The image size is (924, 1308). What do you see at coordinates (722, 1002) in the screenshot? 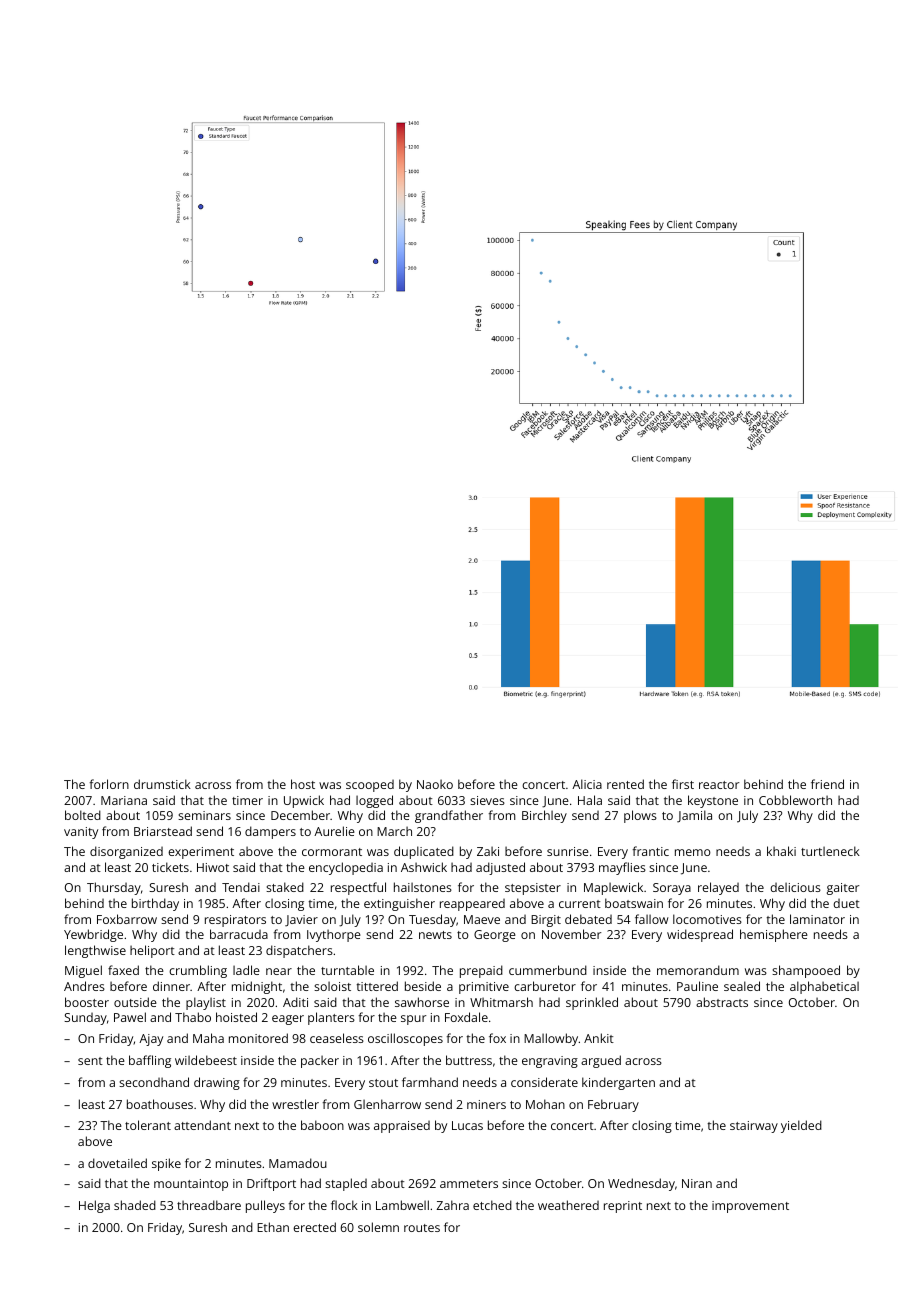
I see `abstracts` at bounding box center [722, 1002].
